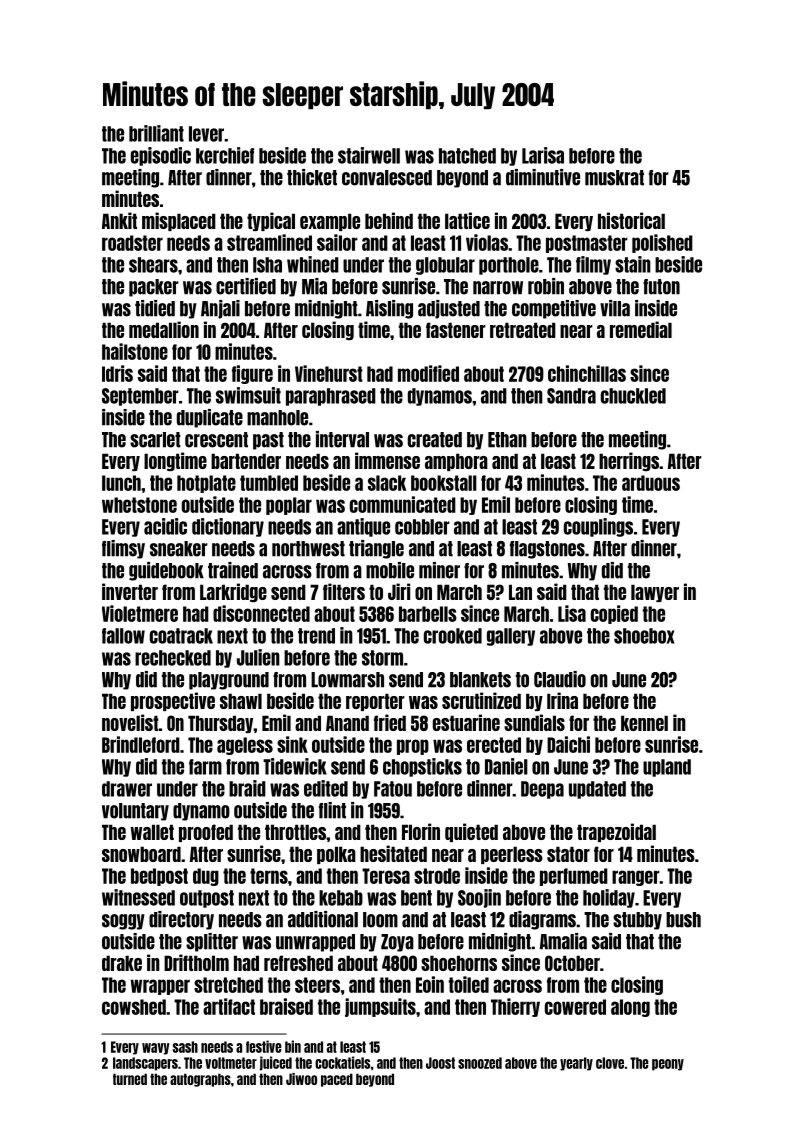  I want to click on Larisa, so click(543, 155).
